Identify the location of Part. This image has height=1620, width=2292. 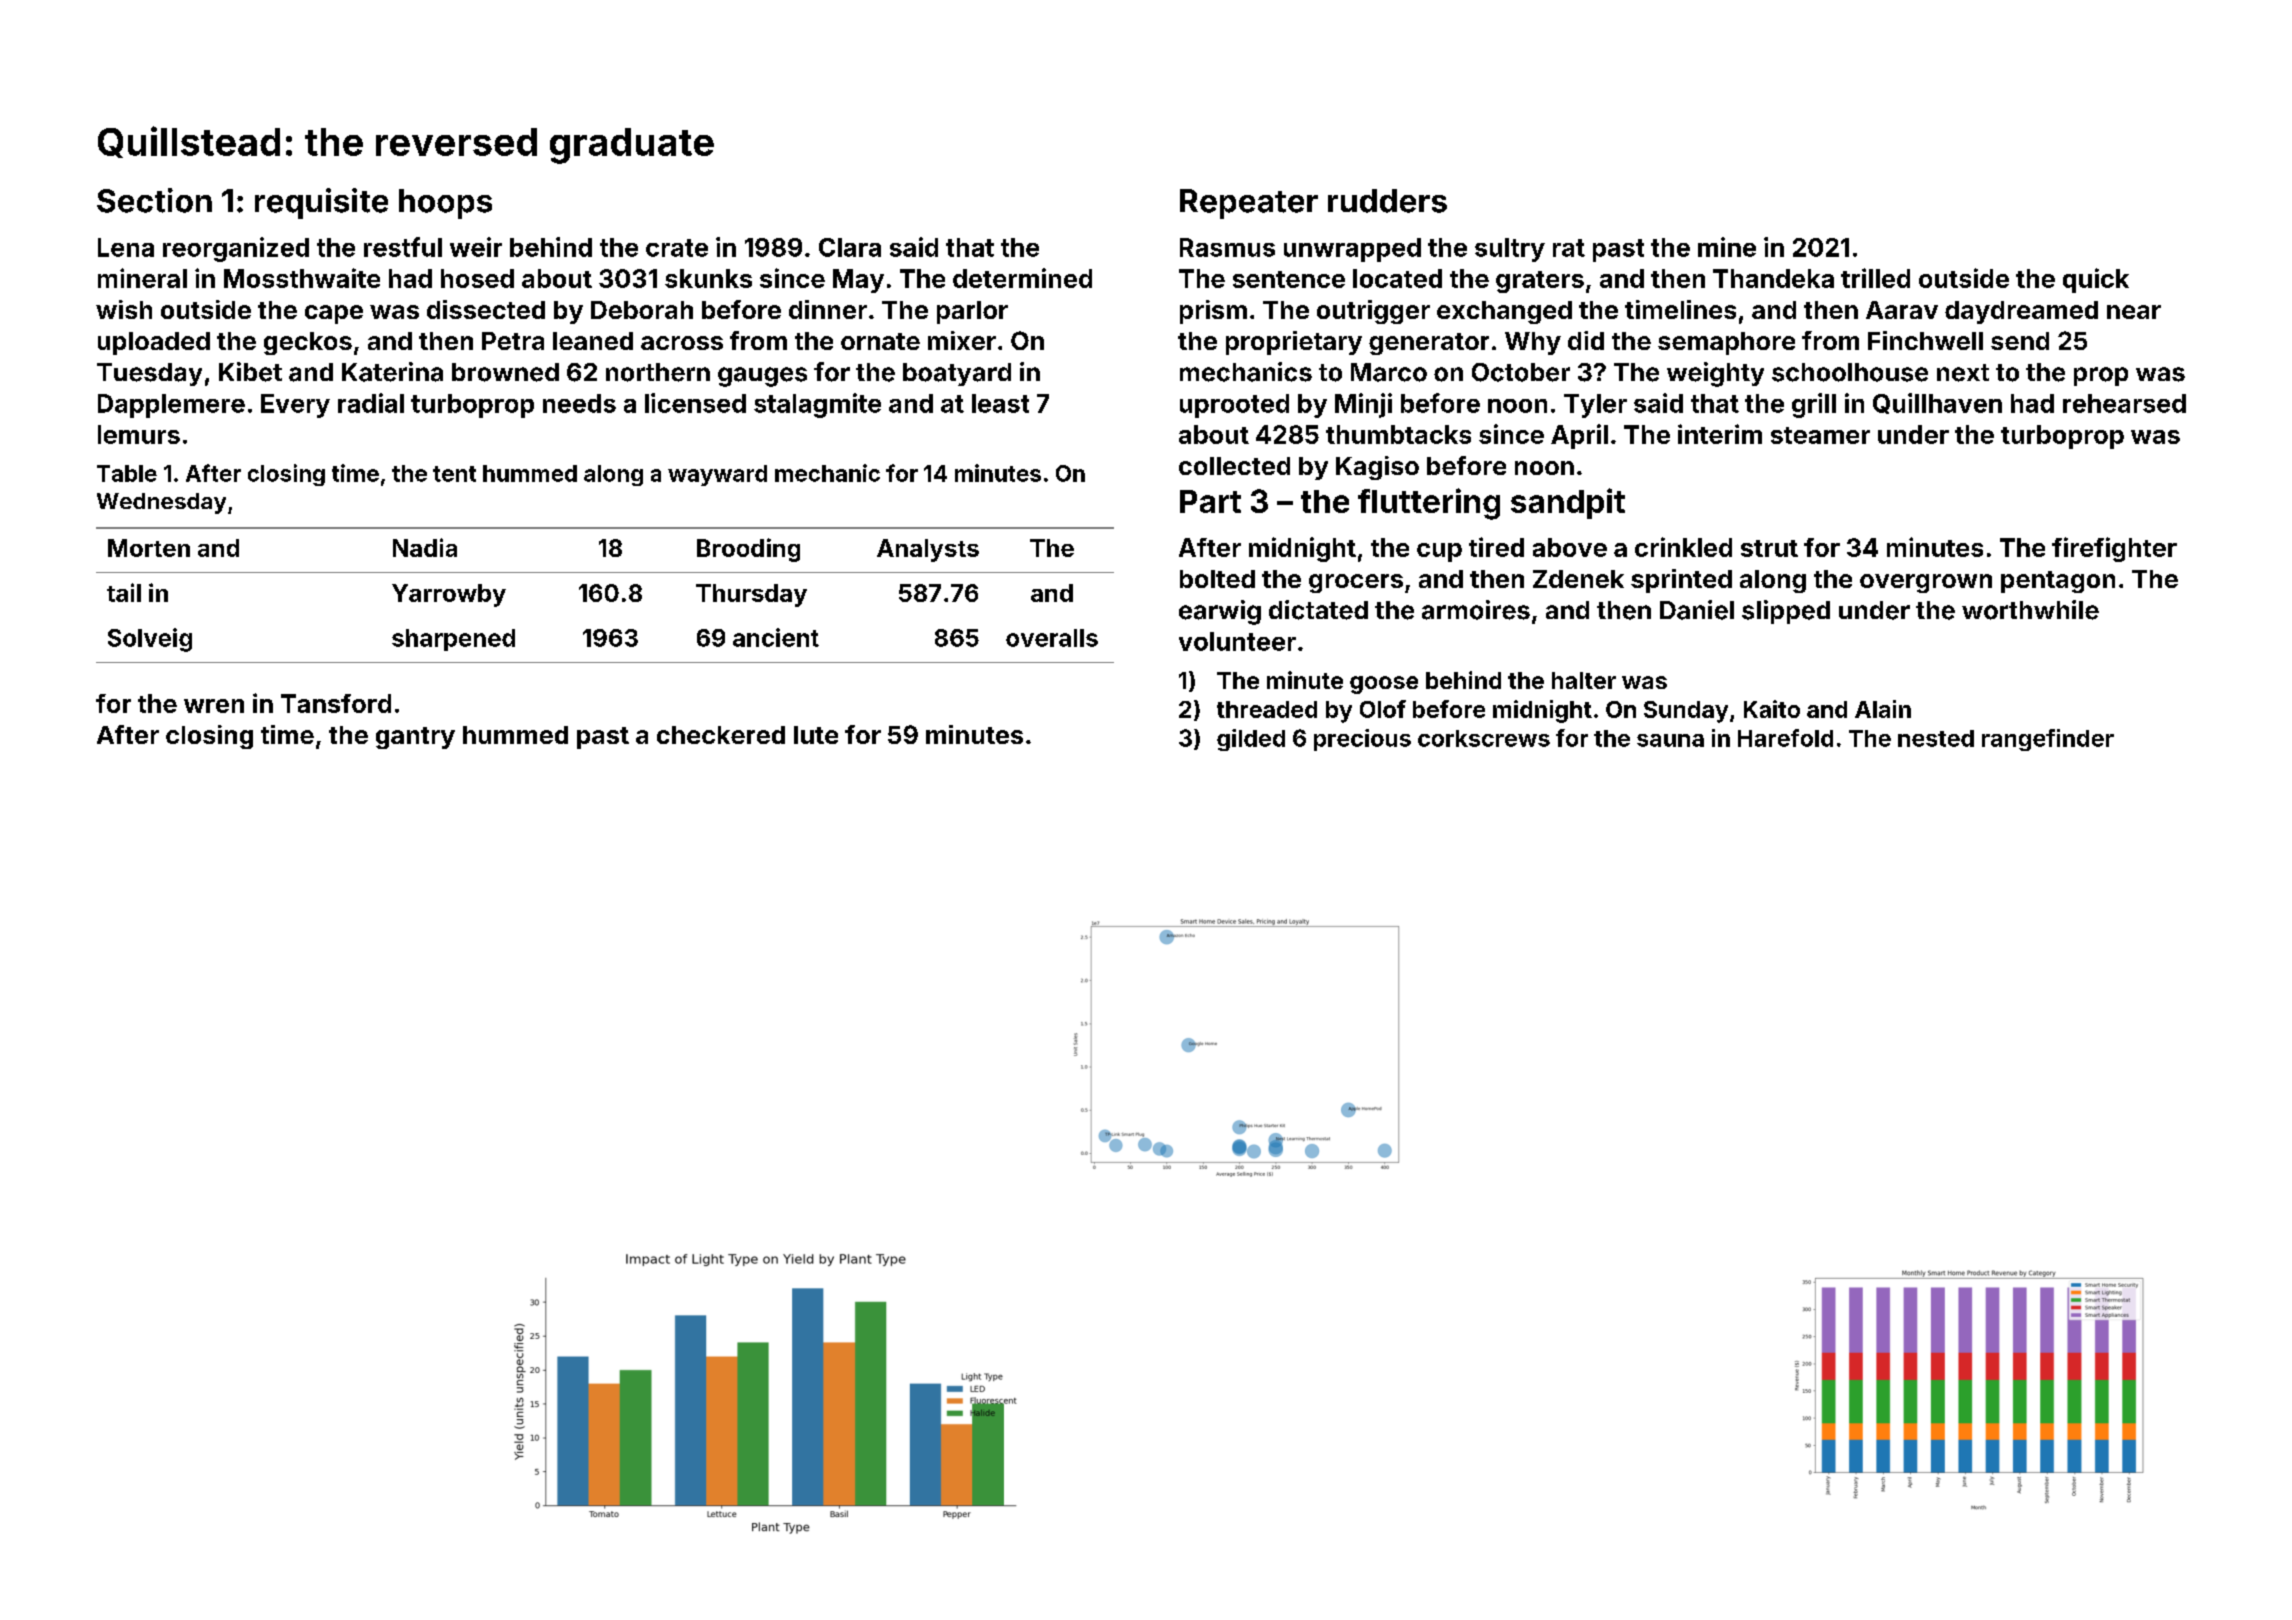
(1210, 501).
